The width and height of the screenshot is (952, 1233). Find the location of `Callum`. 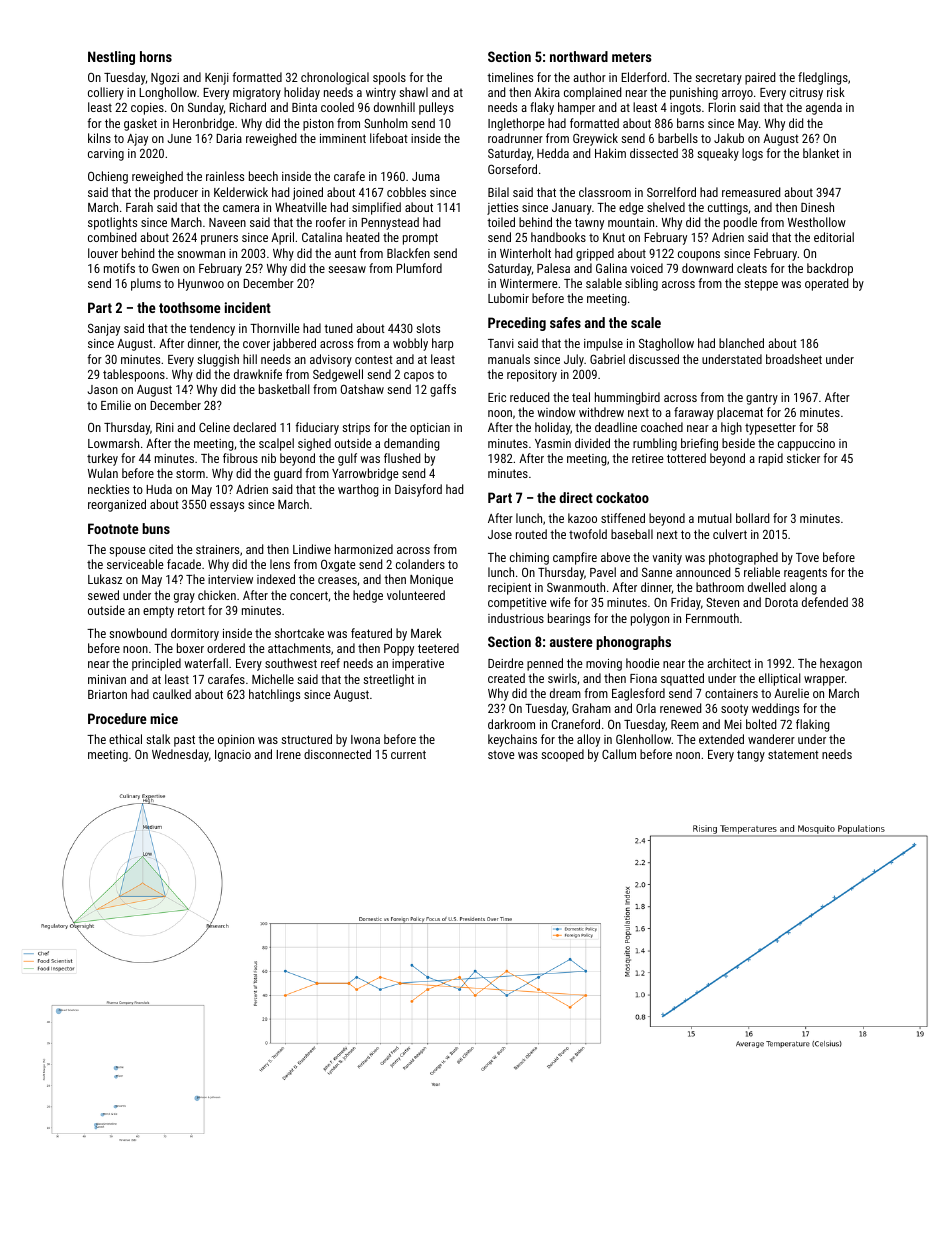

Callum is located at coordinates (619, 754).
